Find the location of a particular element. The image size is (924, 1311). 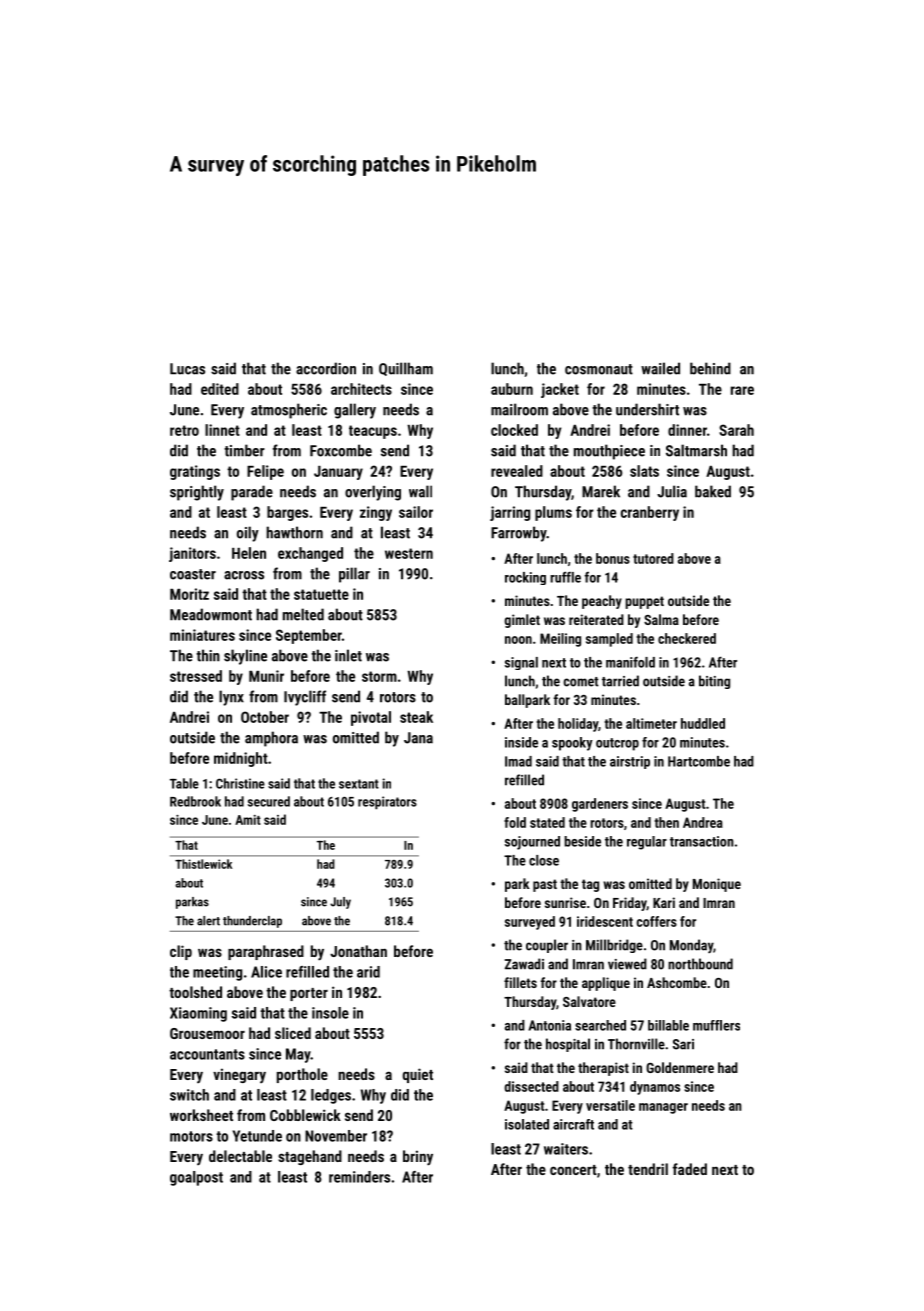

viewed is located at coordinates (627, 964).
